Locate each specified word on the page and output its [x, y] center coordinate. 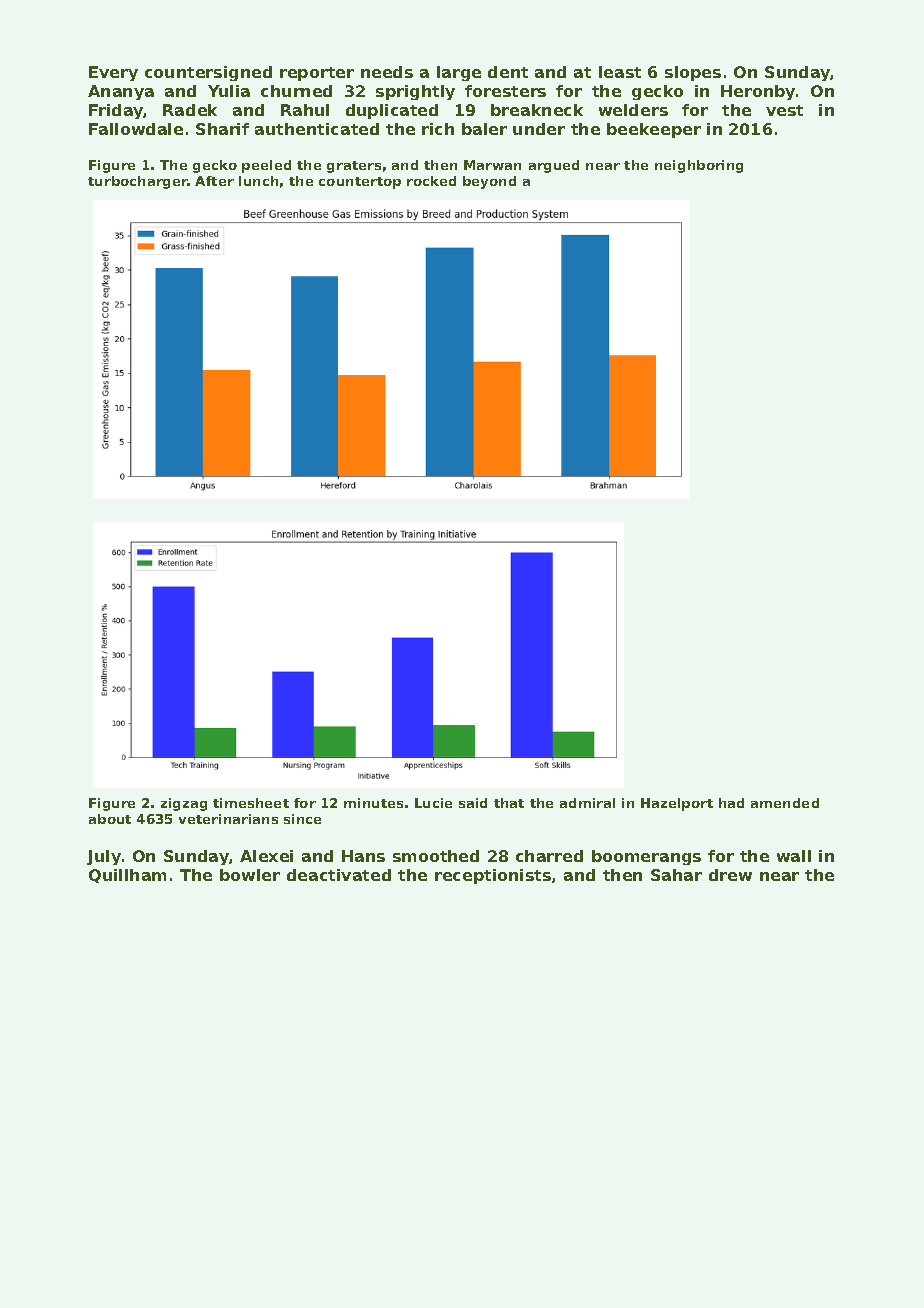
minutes [373, 803]
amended [785, 803]
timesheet [251, 803]
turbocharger [138, 182]
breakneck [537, 110]
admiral [587, 803]
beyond [489, 182]
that [509, 803]
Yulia [229, 91]
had [731, 803]
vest [784, 110]
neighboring [699, 166]
